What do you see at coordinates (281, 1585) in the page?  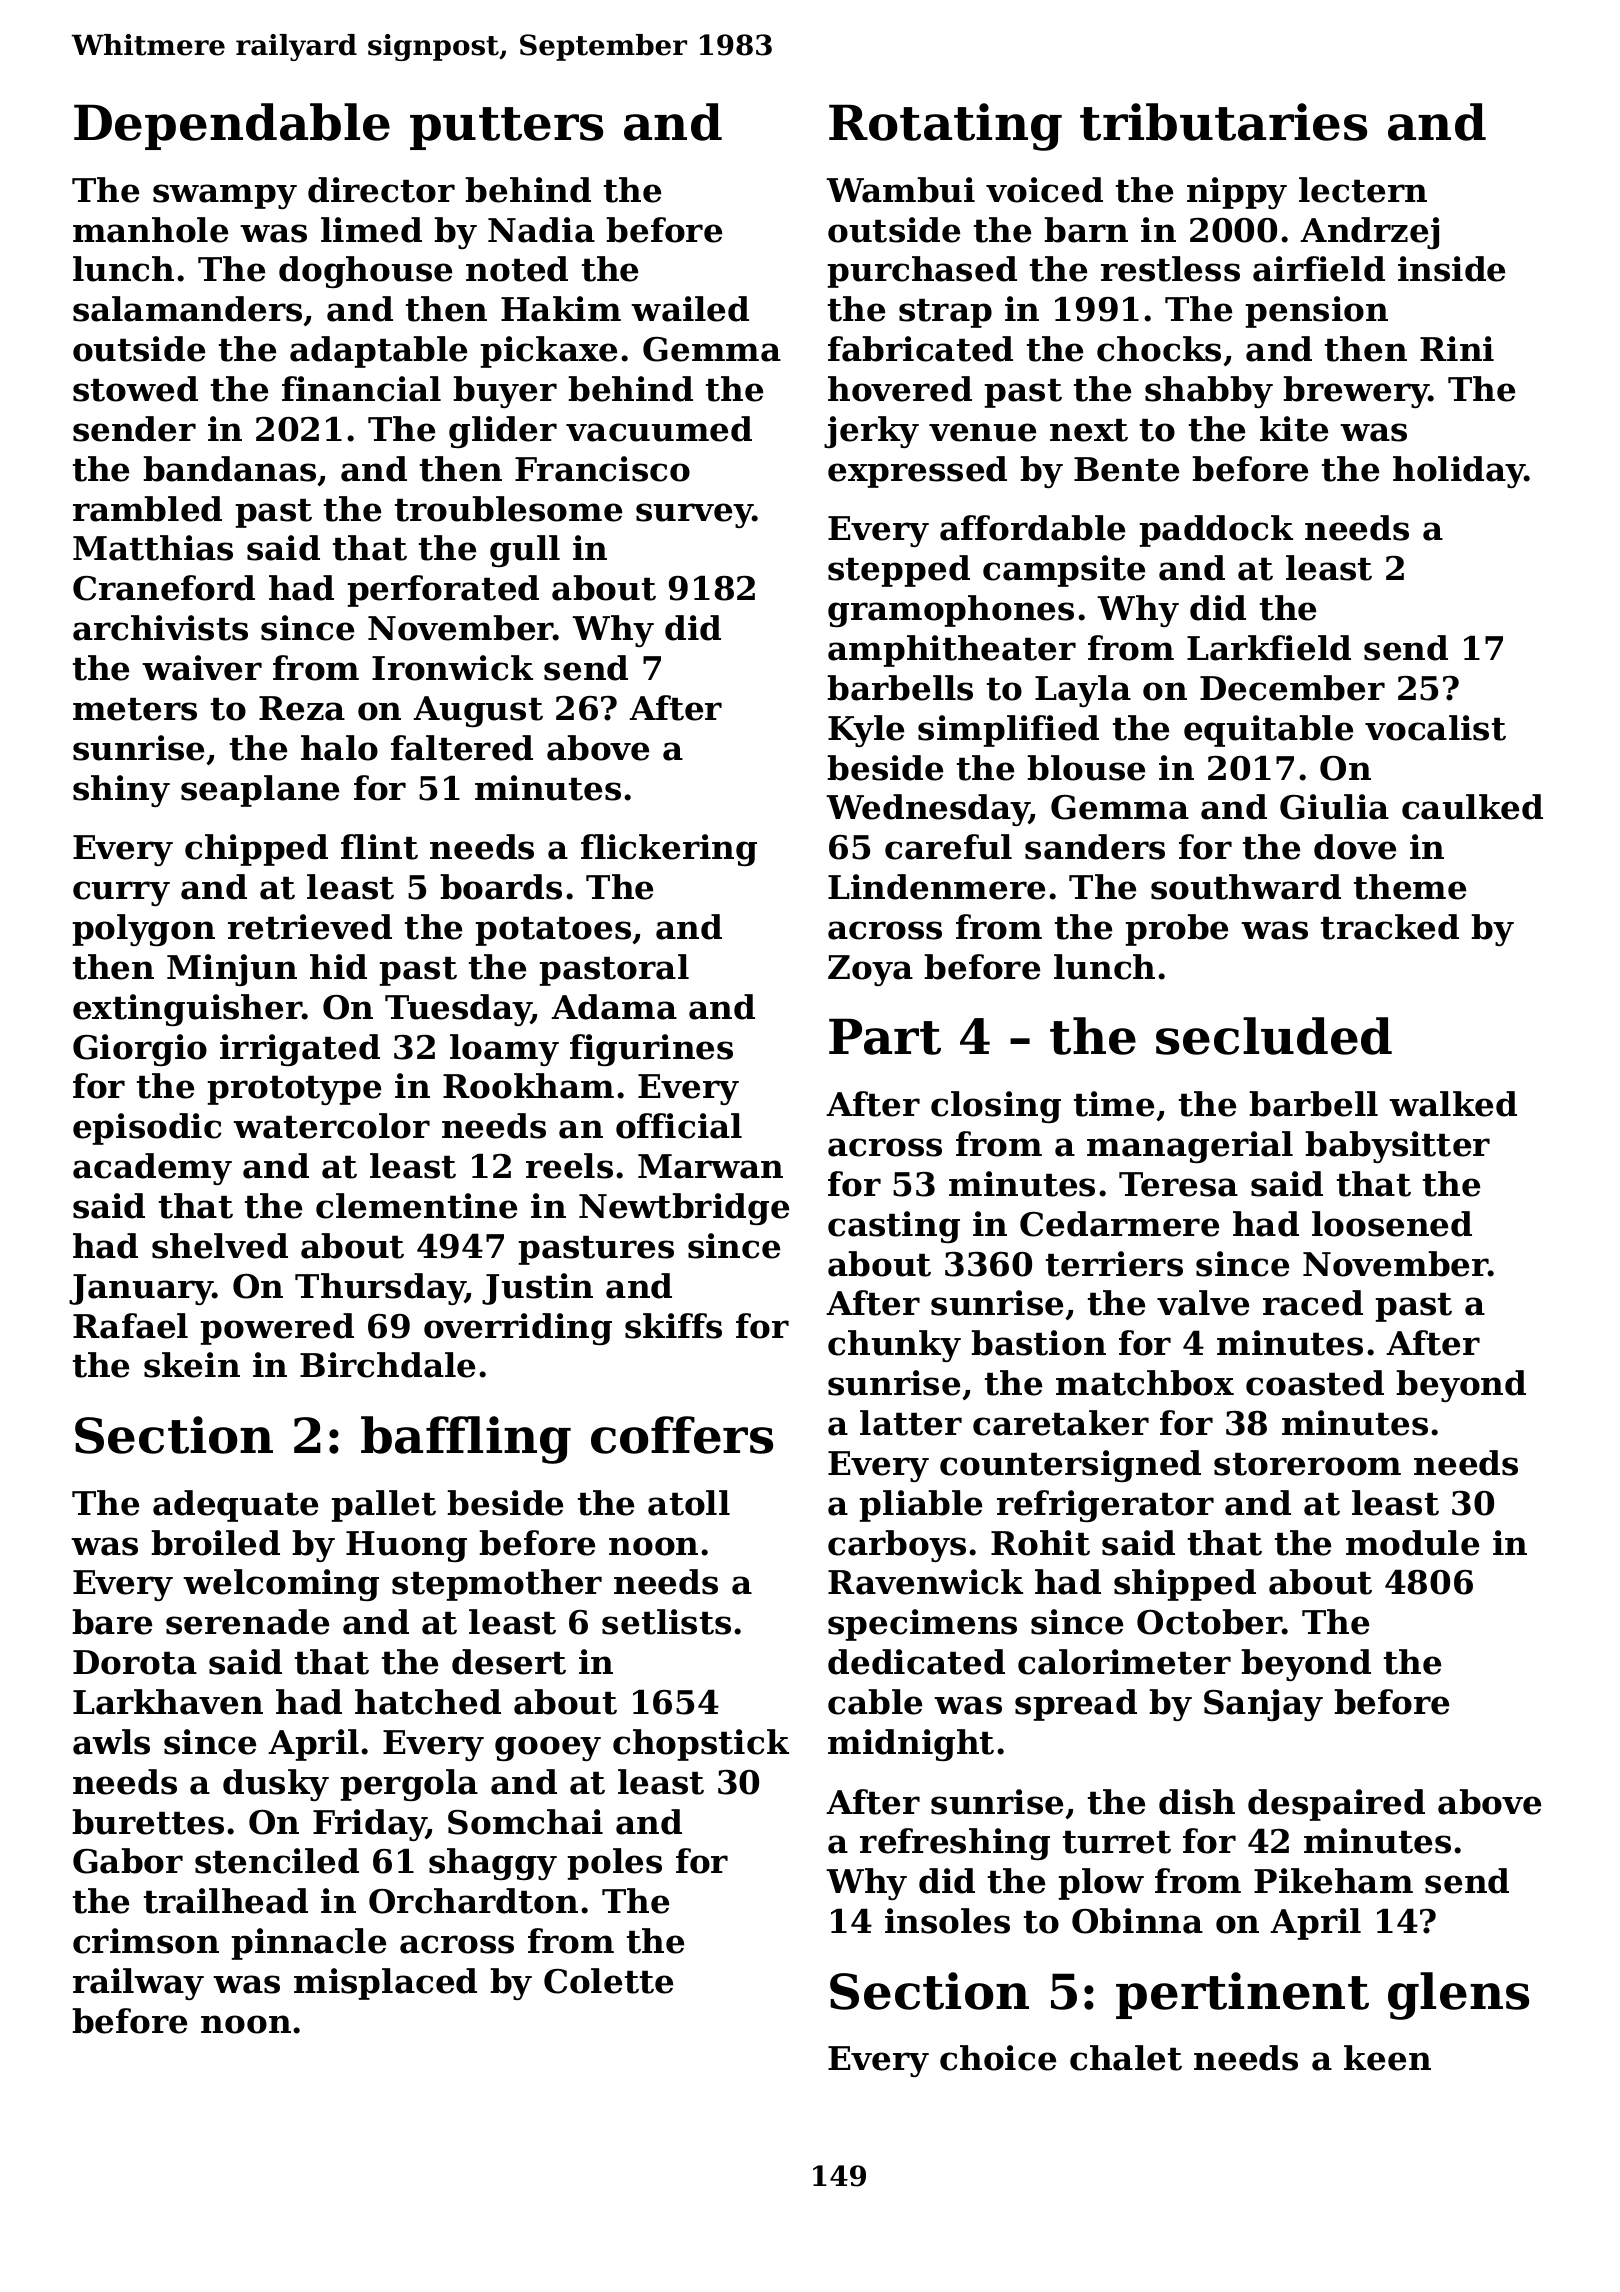 I see `welcoming` at bounding box center [281, 1585].
